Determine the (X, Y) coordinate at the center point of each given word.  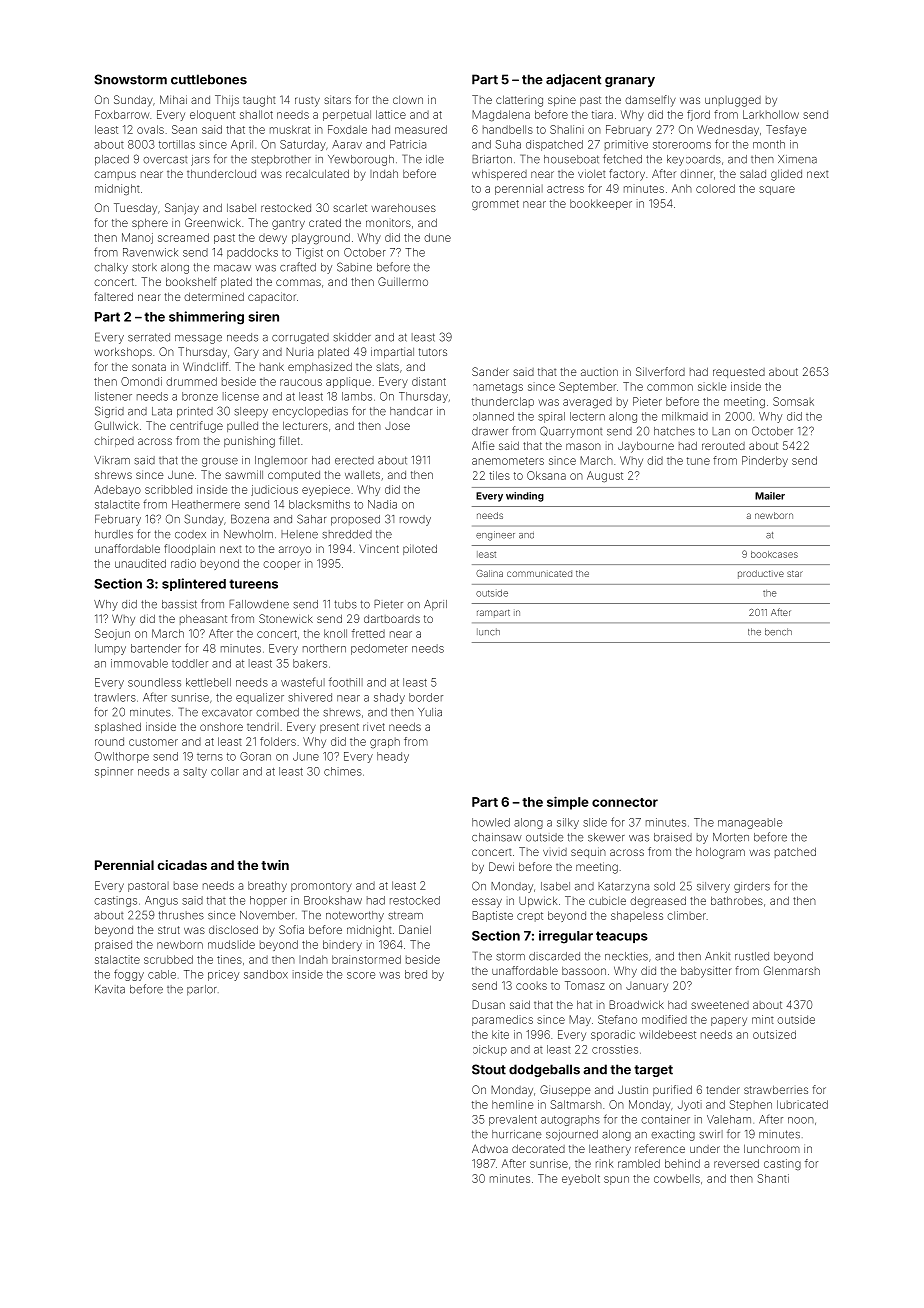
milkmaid (685, 416)
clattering (519, 101)
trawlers (115, 697)
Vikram (112, 460)
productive (761, 574)
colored (715, 188)
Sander (490, 371)
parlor (202, 990)
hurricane (517, 1134)
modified (664, 1019)
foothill (346, 682)
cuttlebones (209, 79)
